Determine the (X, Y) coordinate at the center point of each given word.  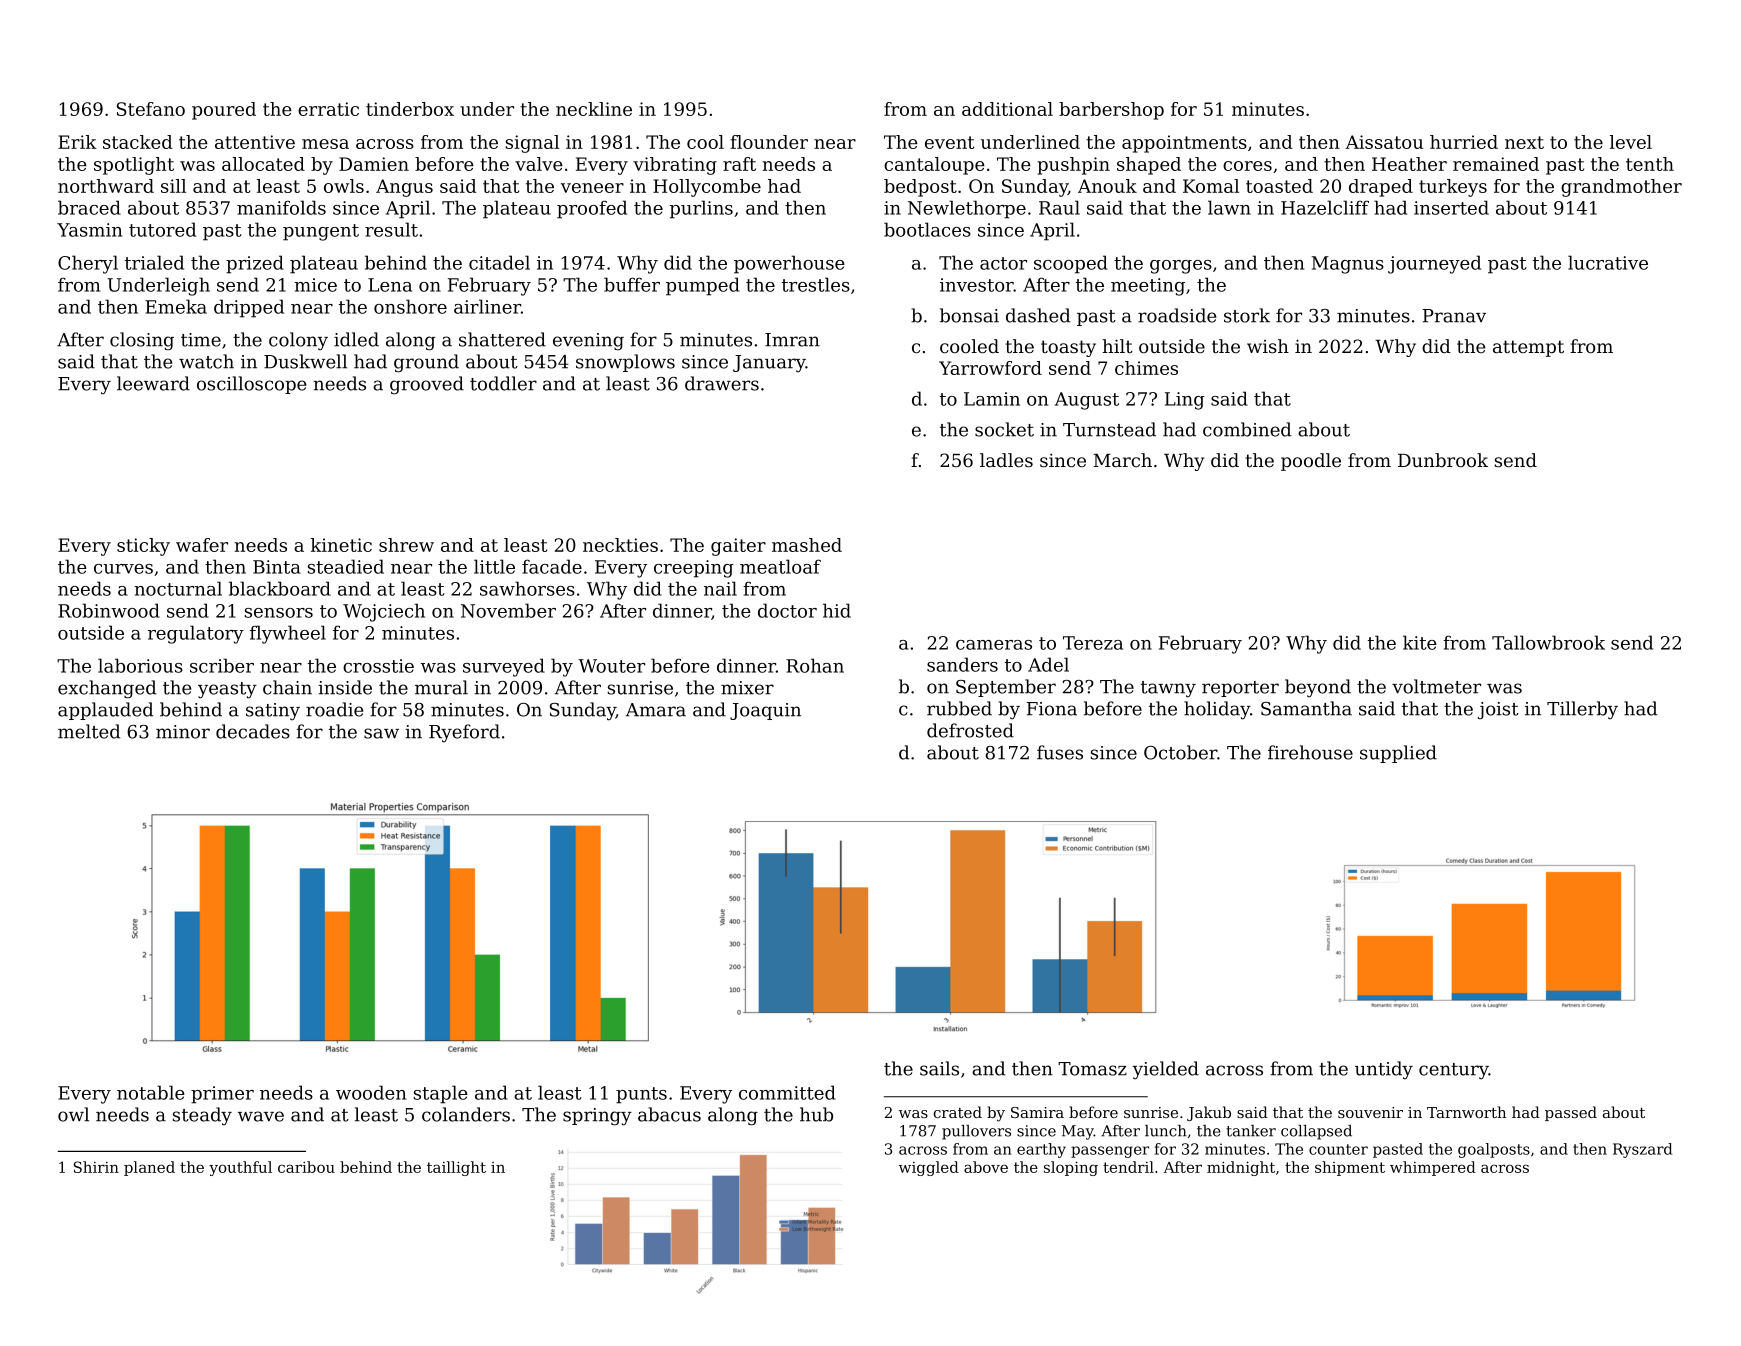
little (494, 566)
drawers (722, 383)
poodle (1311, 462)
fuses (1060, 752)
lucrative (1608, 262)
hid (837, 610)
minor (183, 732)
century (1454, 1071)
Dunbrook (1443, 460)
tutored (162, 229)
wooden (371, 1092)
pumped (703, 286)
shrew (406, 545)
